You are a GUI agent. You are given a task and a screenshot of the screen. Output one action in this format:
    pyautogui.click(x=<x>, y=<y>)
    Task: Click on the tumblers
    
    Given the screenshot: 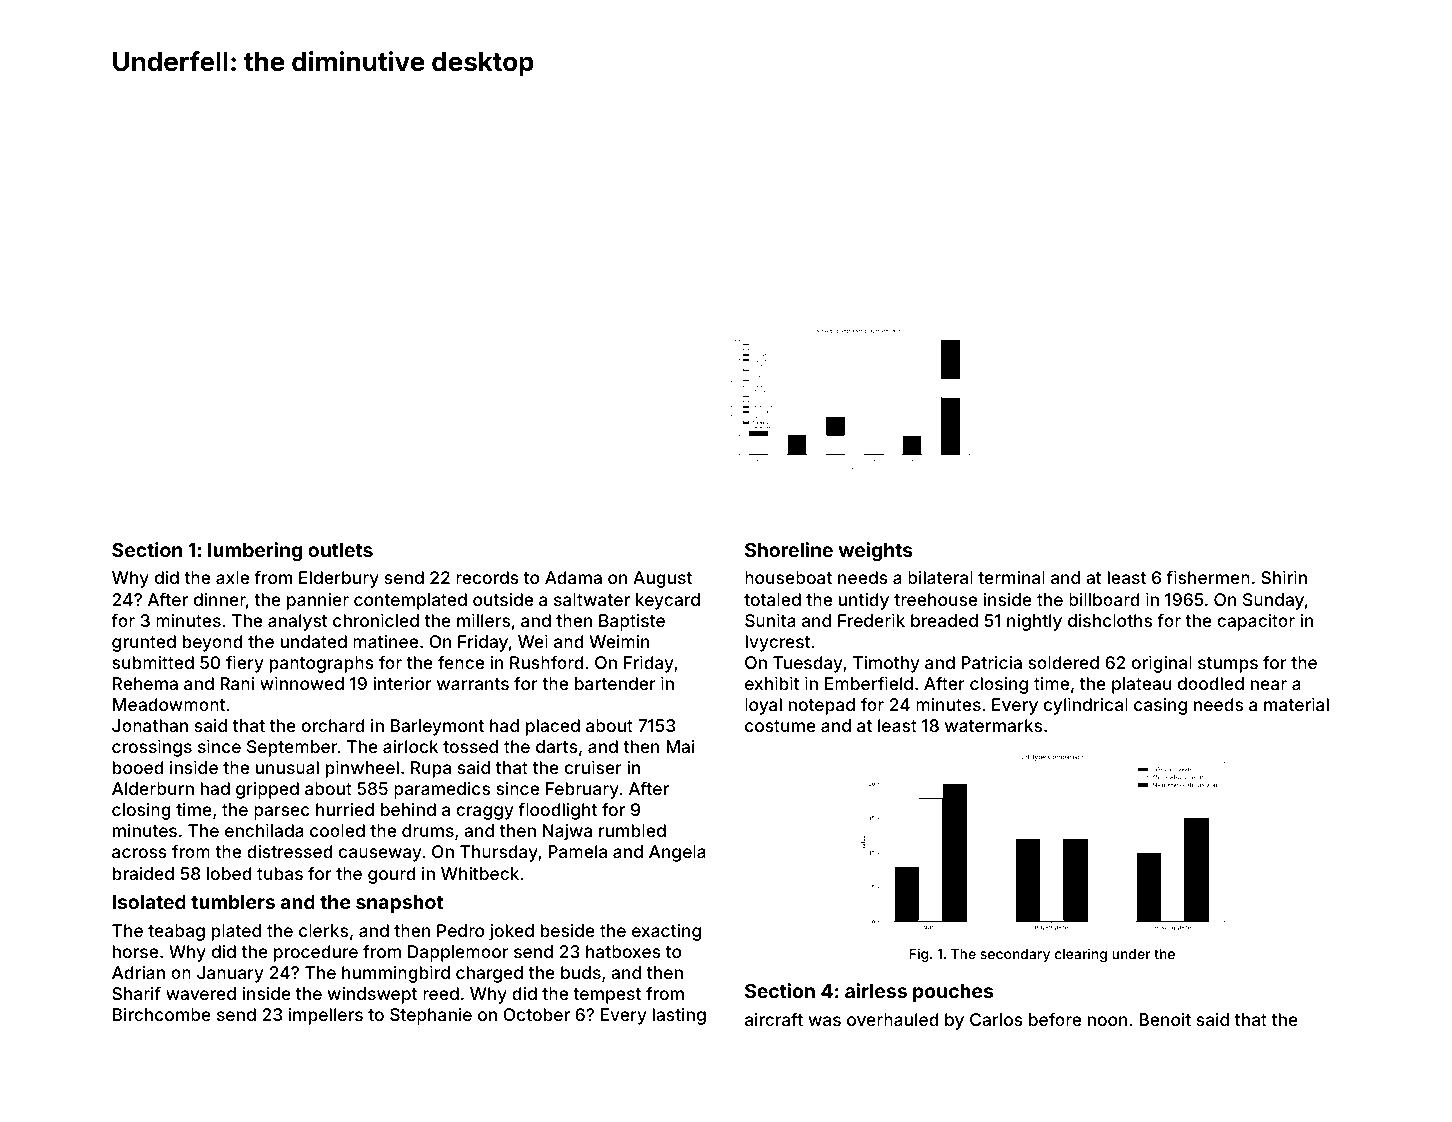 What is the action you would take?
    pyautogui.click(x=233, y=902)
